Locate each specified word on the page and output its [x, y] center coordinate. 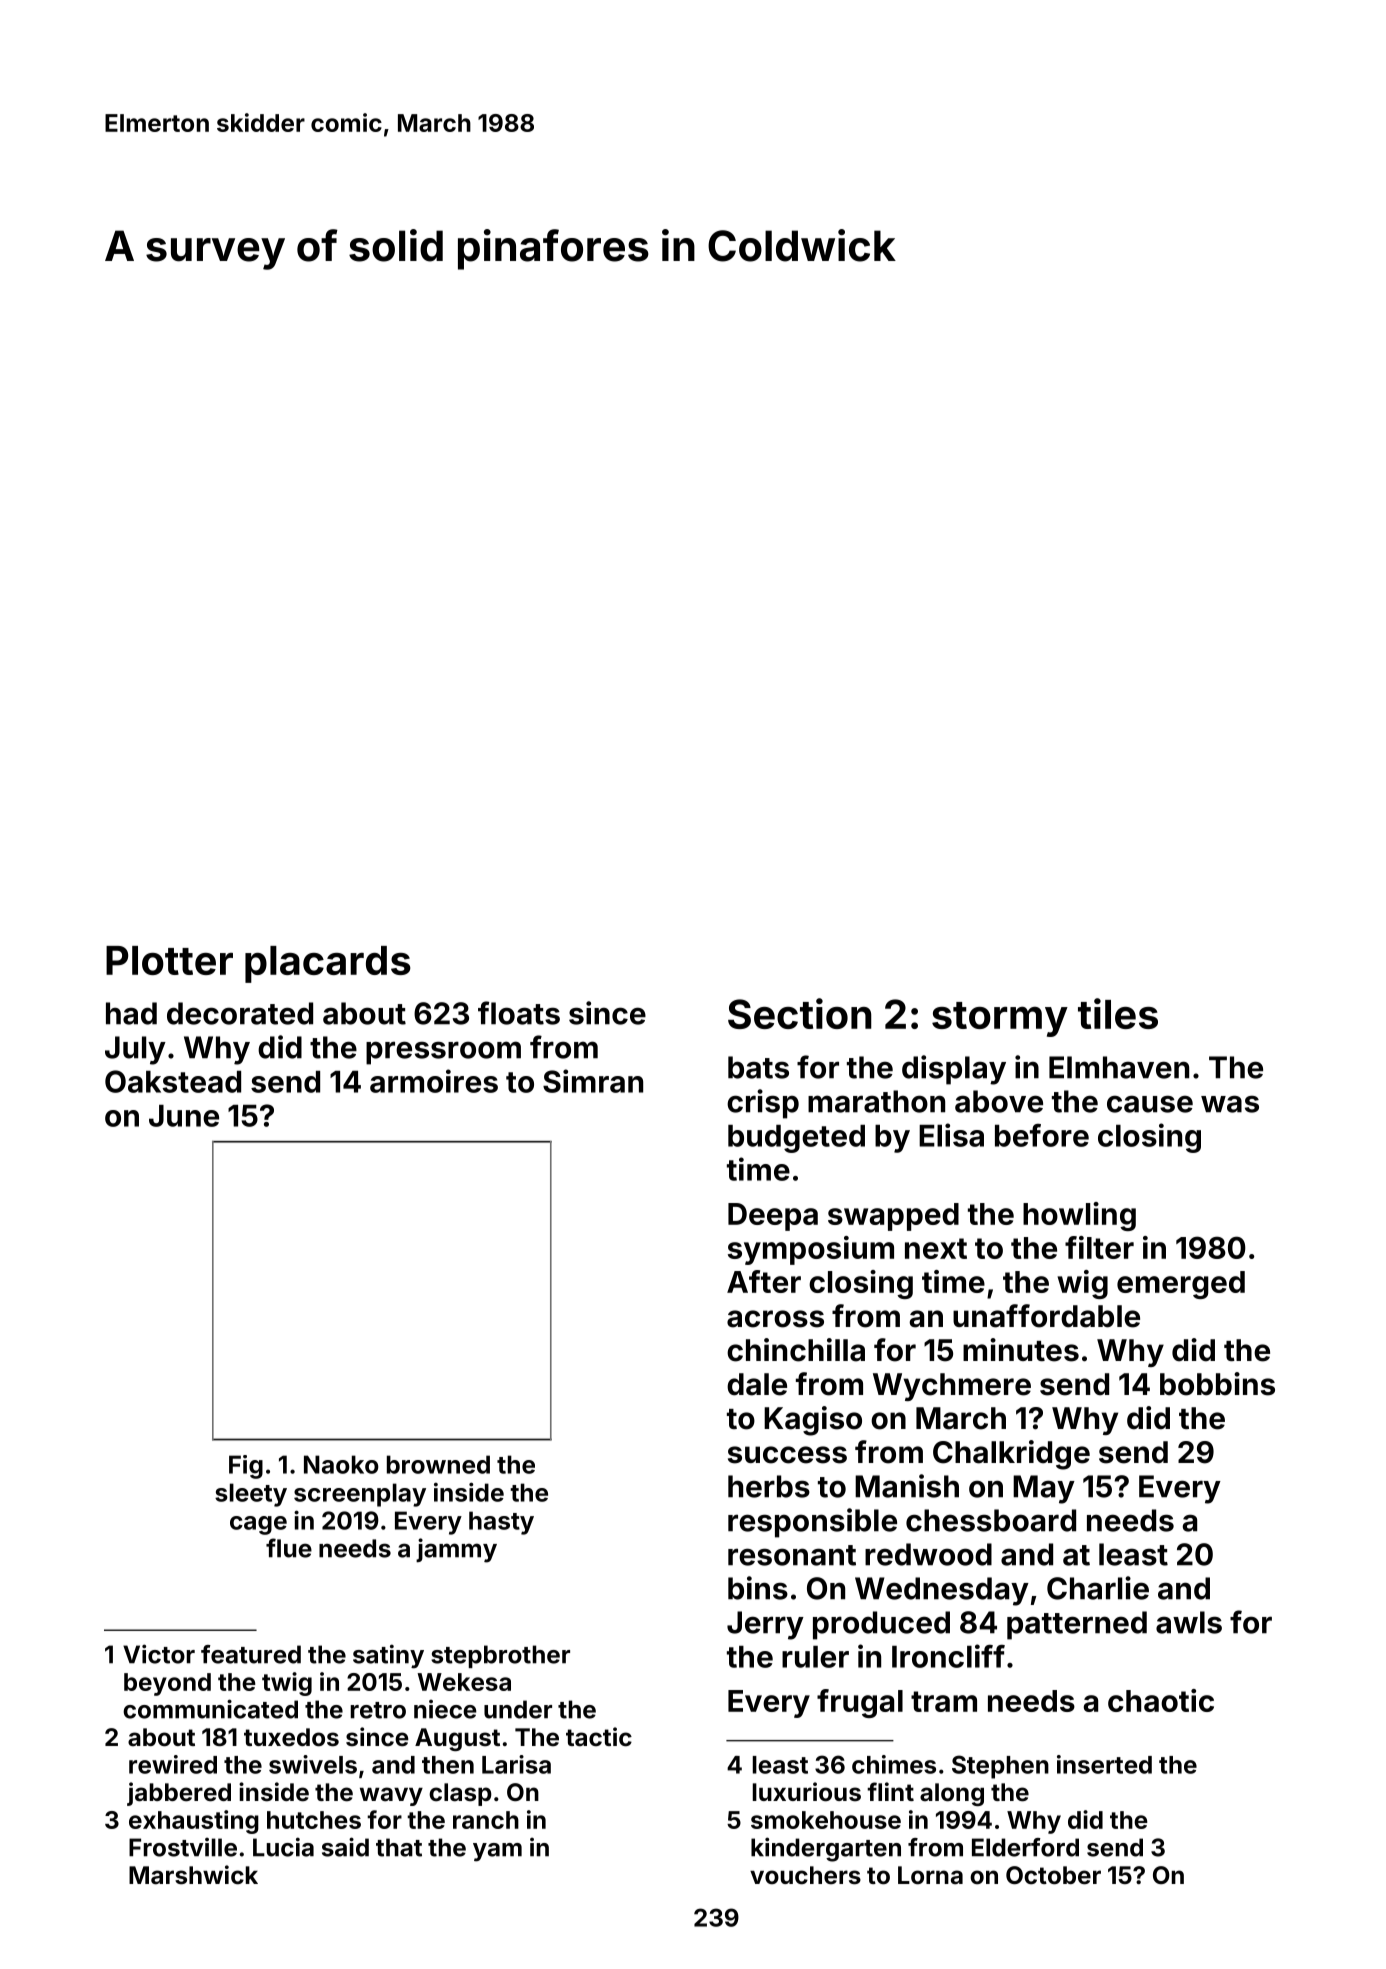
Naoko [341, 1464]
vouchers [805, 1875]
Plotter [169, 960]
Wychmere [952, 1387]
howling [1079, 1216]
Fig [246, 1467]
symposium [811, 1250]
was [1230, 1104]
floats [519, 1013]
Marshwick [193, 1875]
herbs [769, 1486]
